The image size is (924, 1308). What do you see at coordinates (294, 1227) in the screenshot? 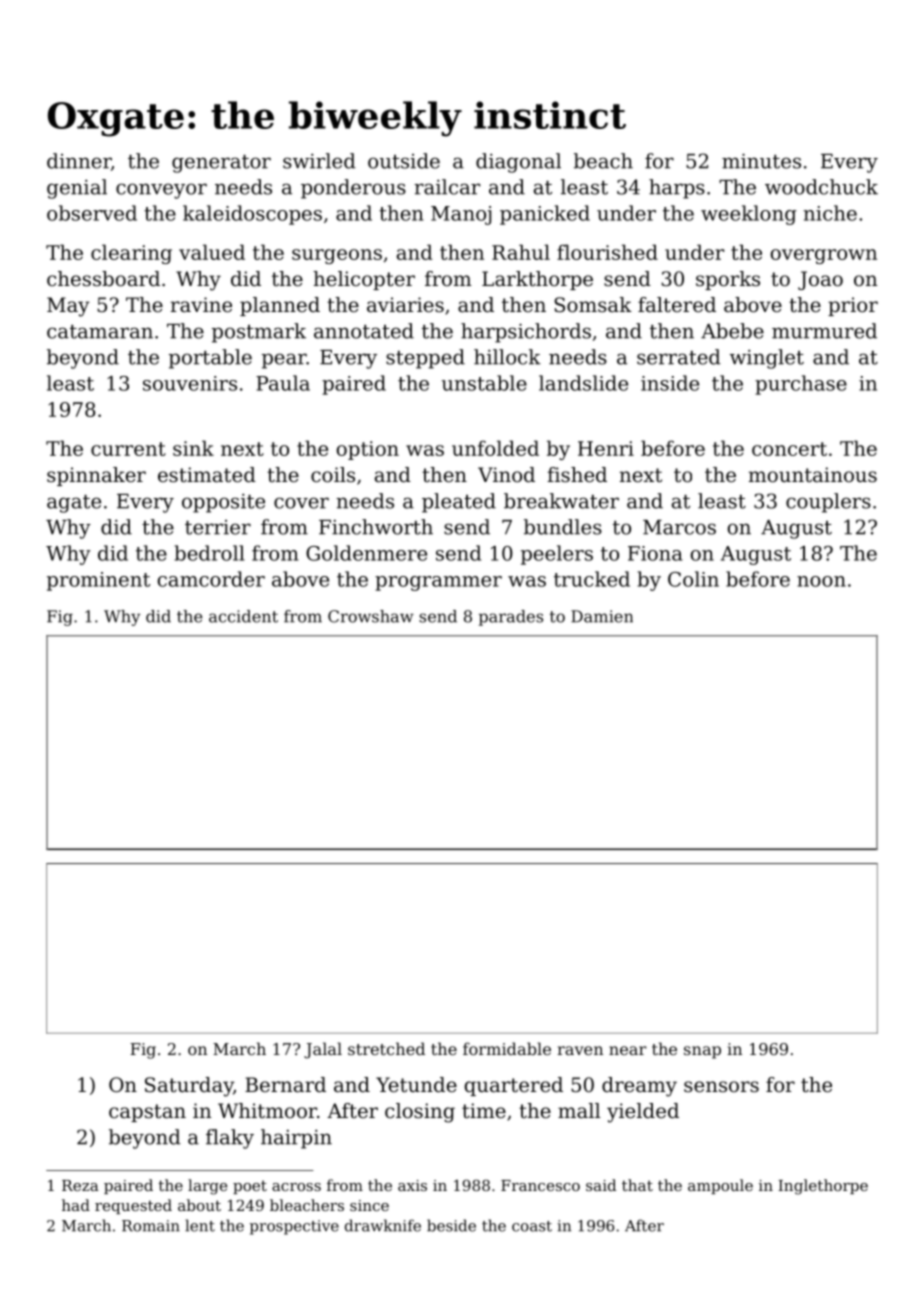
I see `prospective` at bounding box center [294, 1227].
